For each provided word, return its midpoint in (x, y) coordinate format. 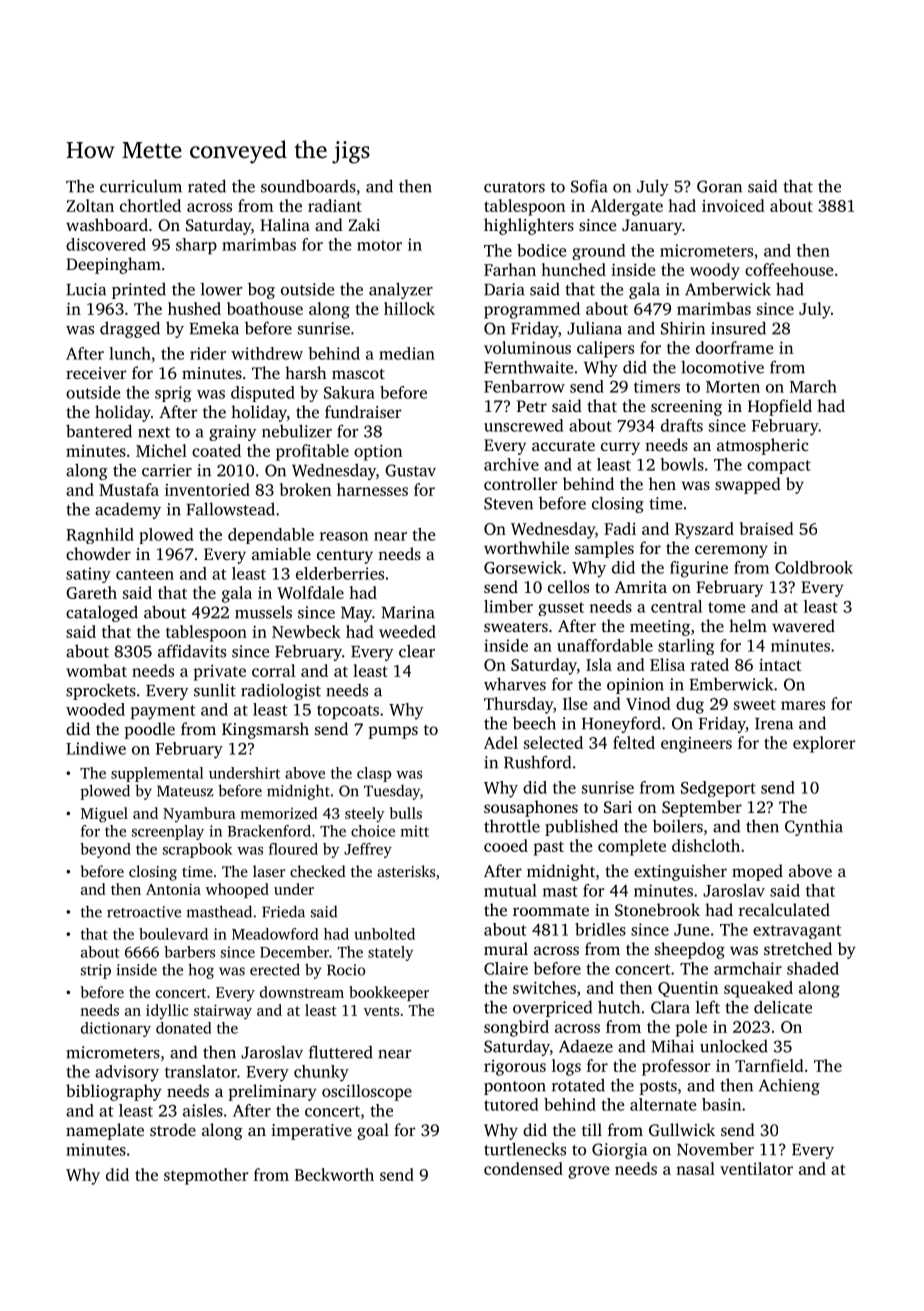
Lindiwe (96, 748)
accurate (563, 446)
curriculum (141, 186)
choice (373, 831)
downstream (302, 992)
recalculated (784, 909)
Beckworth (334, 1174)
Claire (506, 968)
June (692, 930)
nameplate (105, 1131)
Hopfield (780, 407)
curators (514, 187)
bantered (99, 431)
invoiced (733, 205)
